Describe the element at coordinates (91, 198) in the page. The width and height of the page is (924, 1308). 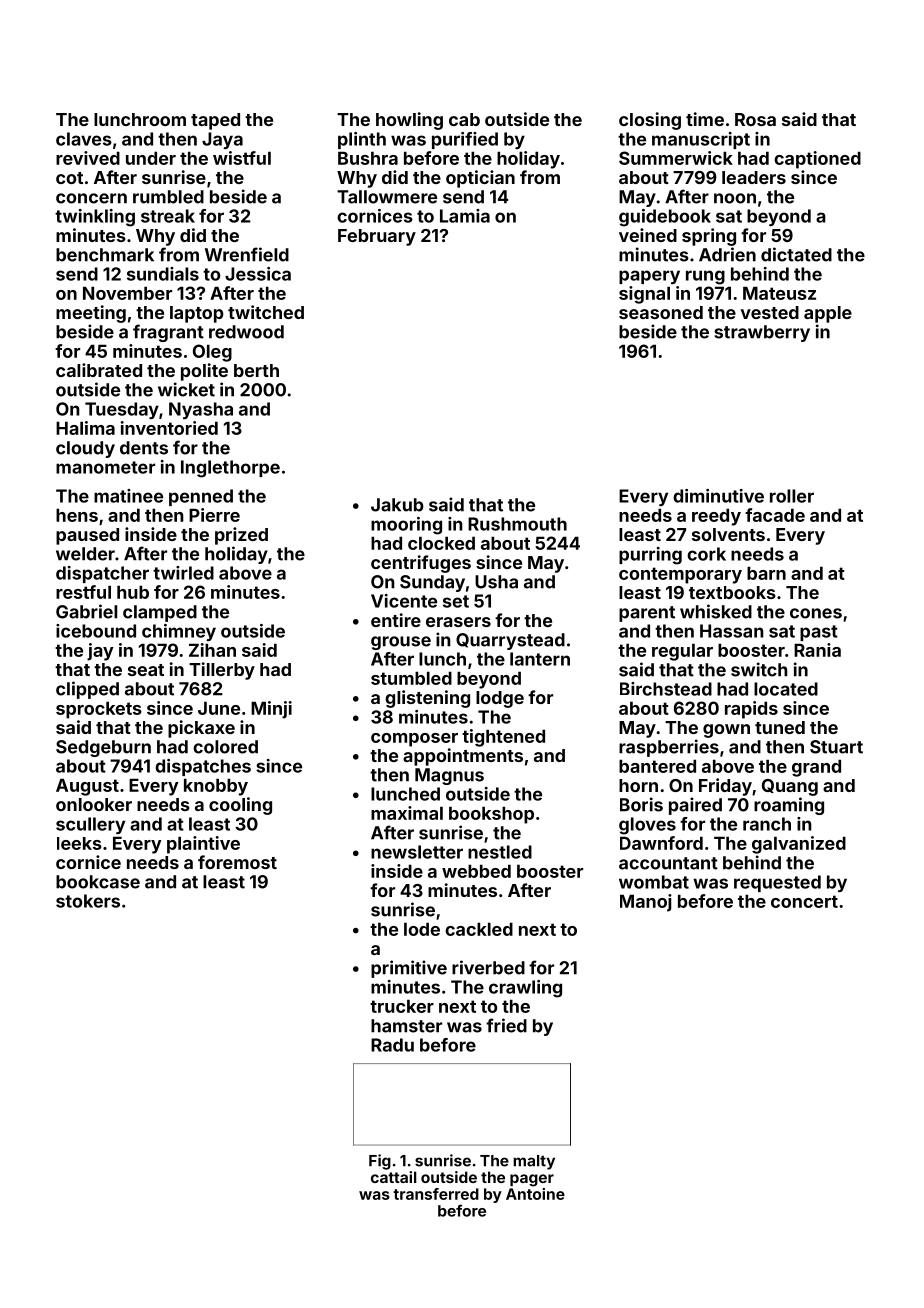
I see `concern` at that location.
